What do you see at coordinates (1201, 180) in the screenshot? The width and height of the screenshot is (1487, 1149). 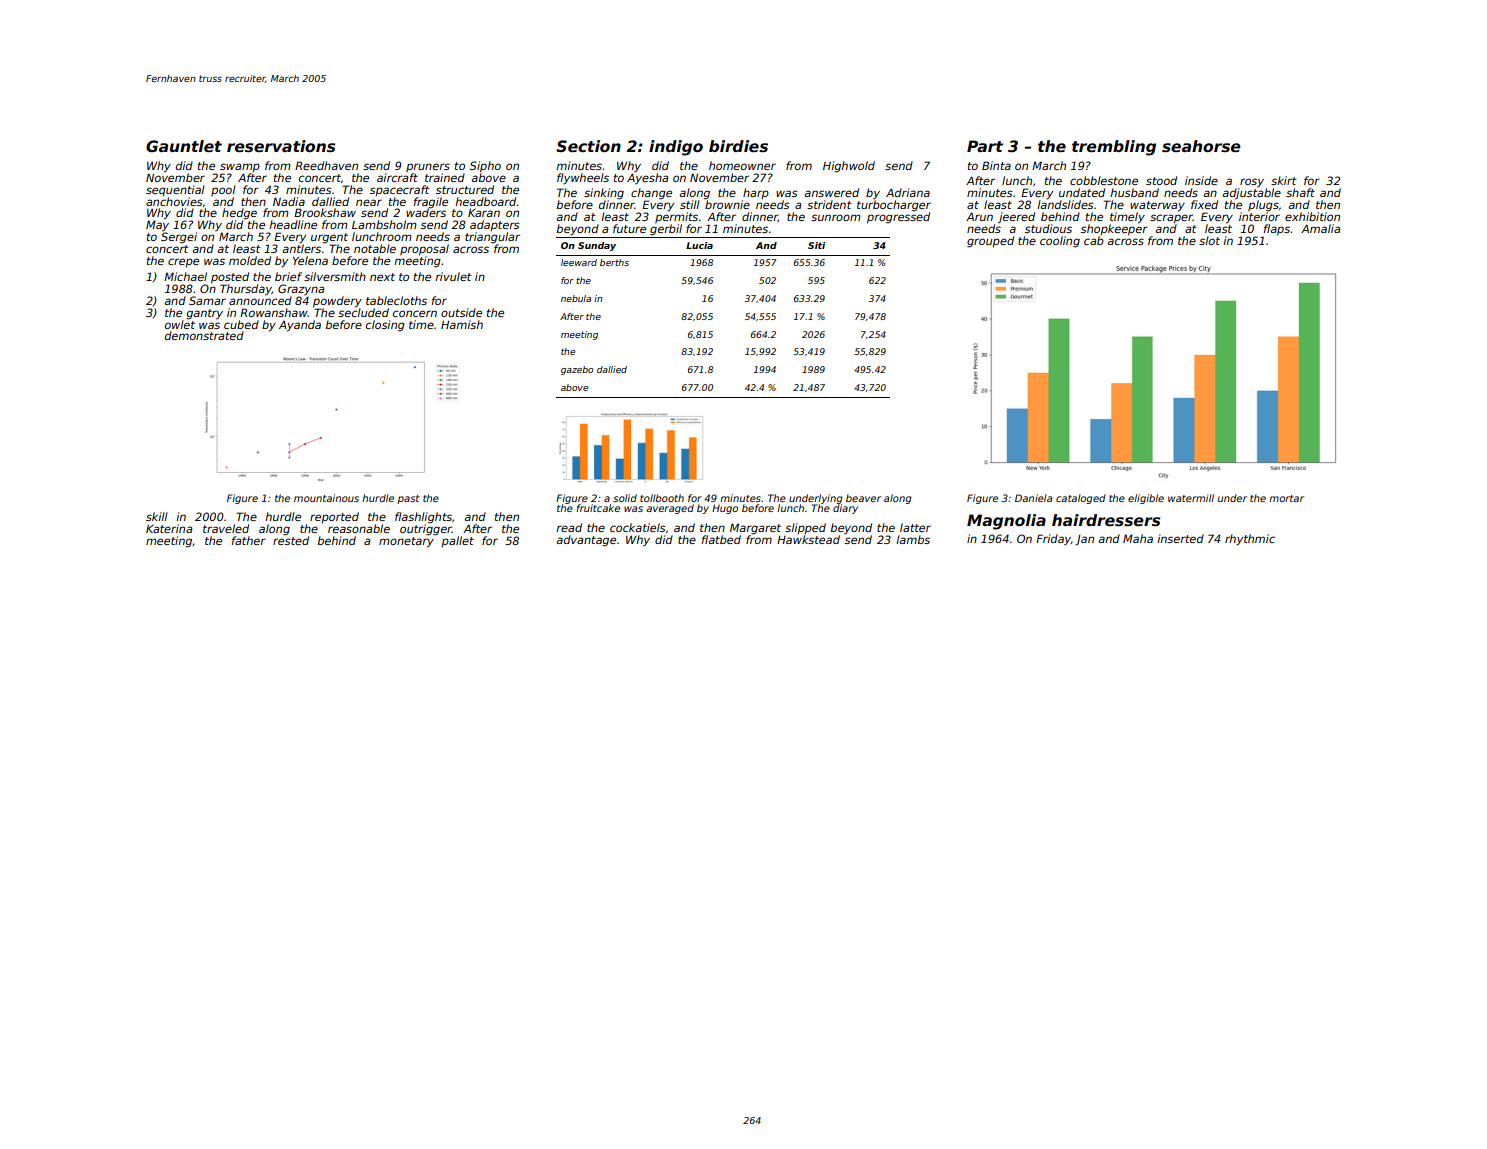 I see `inside` at bounding box center [1201, 180].
